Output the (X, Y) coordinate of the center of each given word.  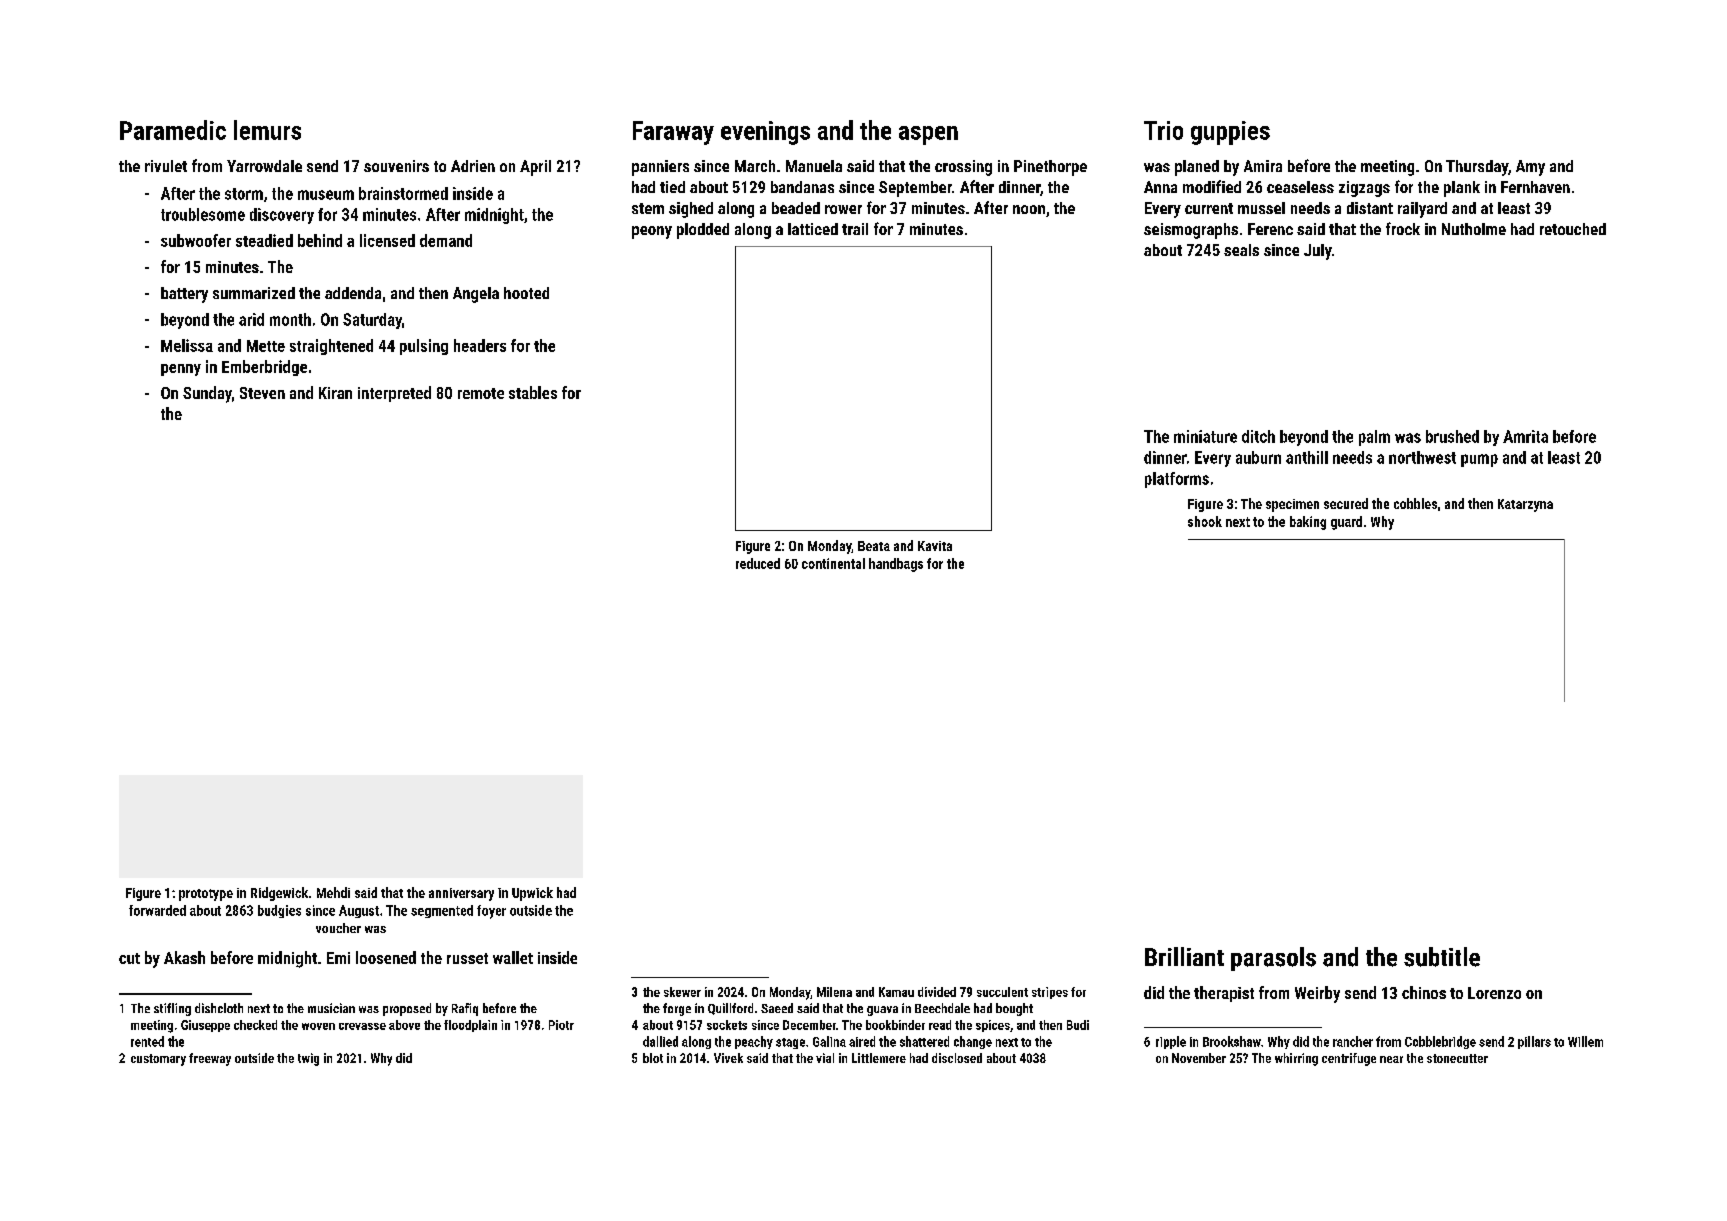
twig (308, 1059)
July (1318, 252)
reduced (758, 563)
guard (1346, 523)
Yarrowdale (264, 166)
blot (653, 1058)
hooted (526, 293)
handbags (896, 565)
